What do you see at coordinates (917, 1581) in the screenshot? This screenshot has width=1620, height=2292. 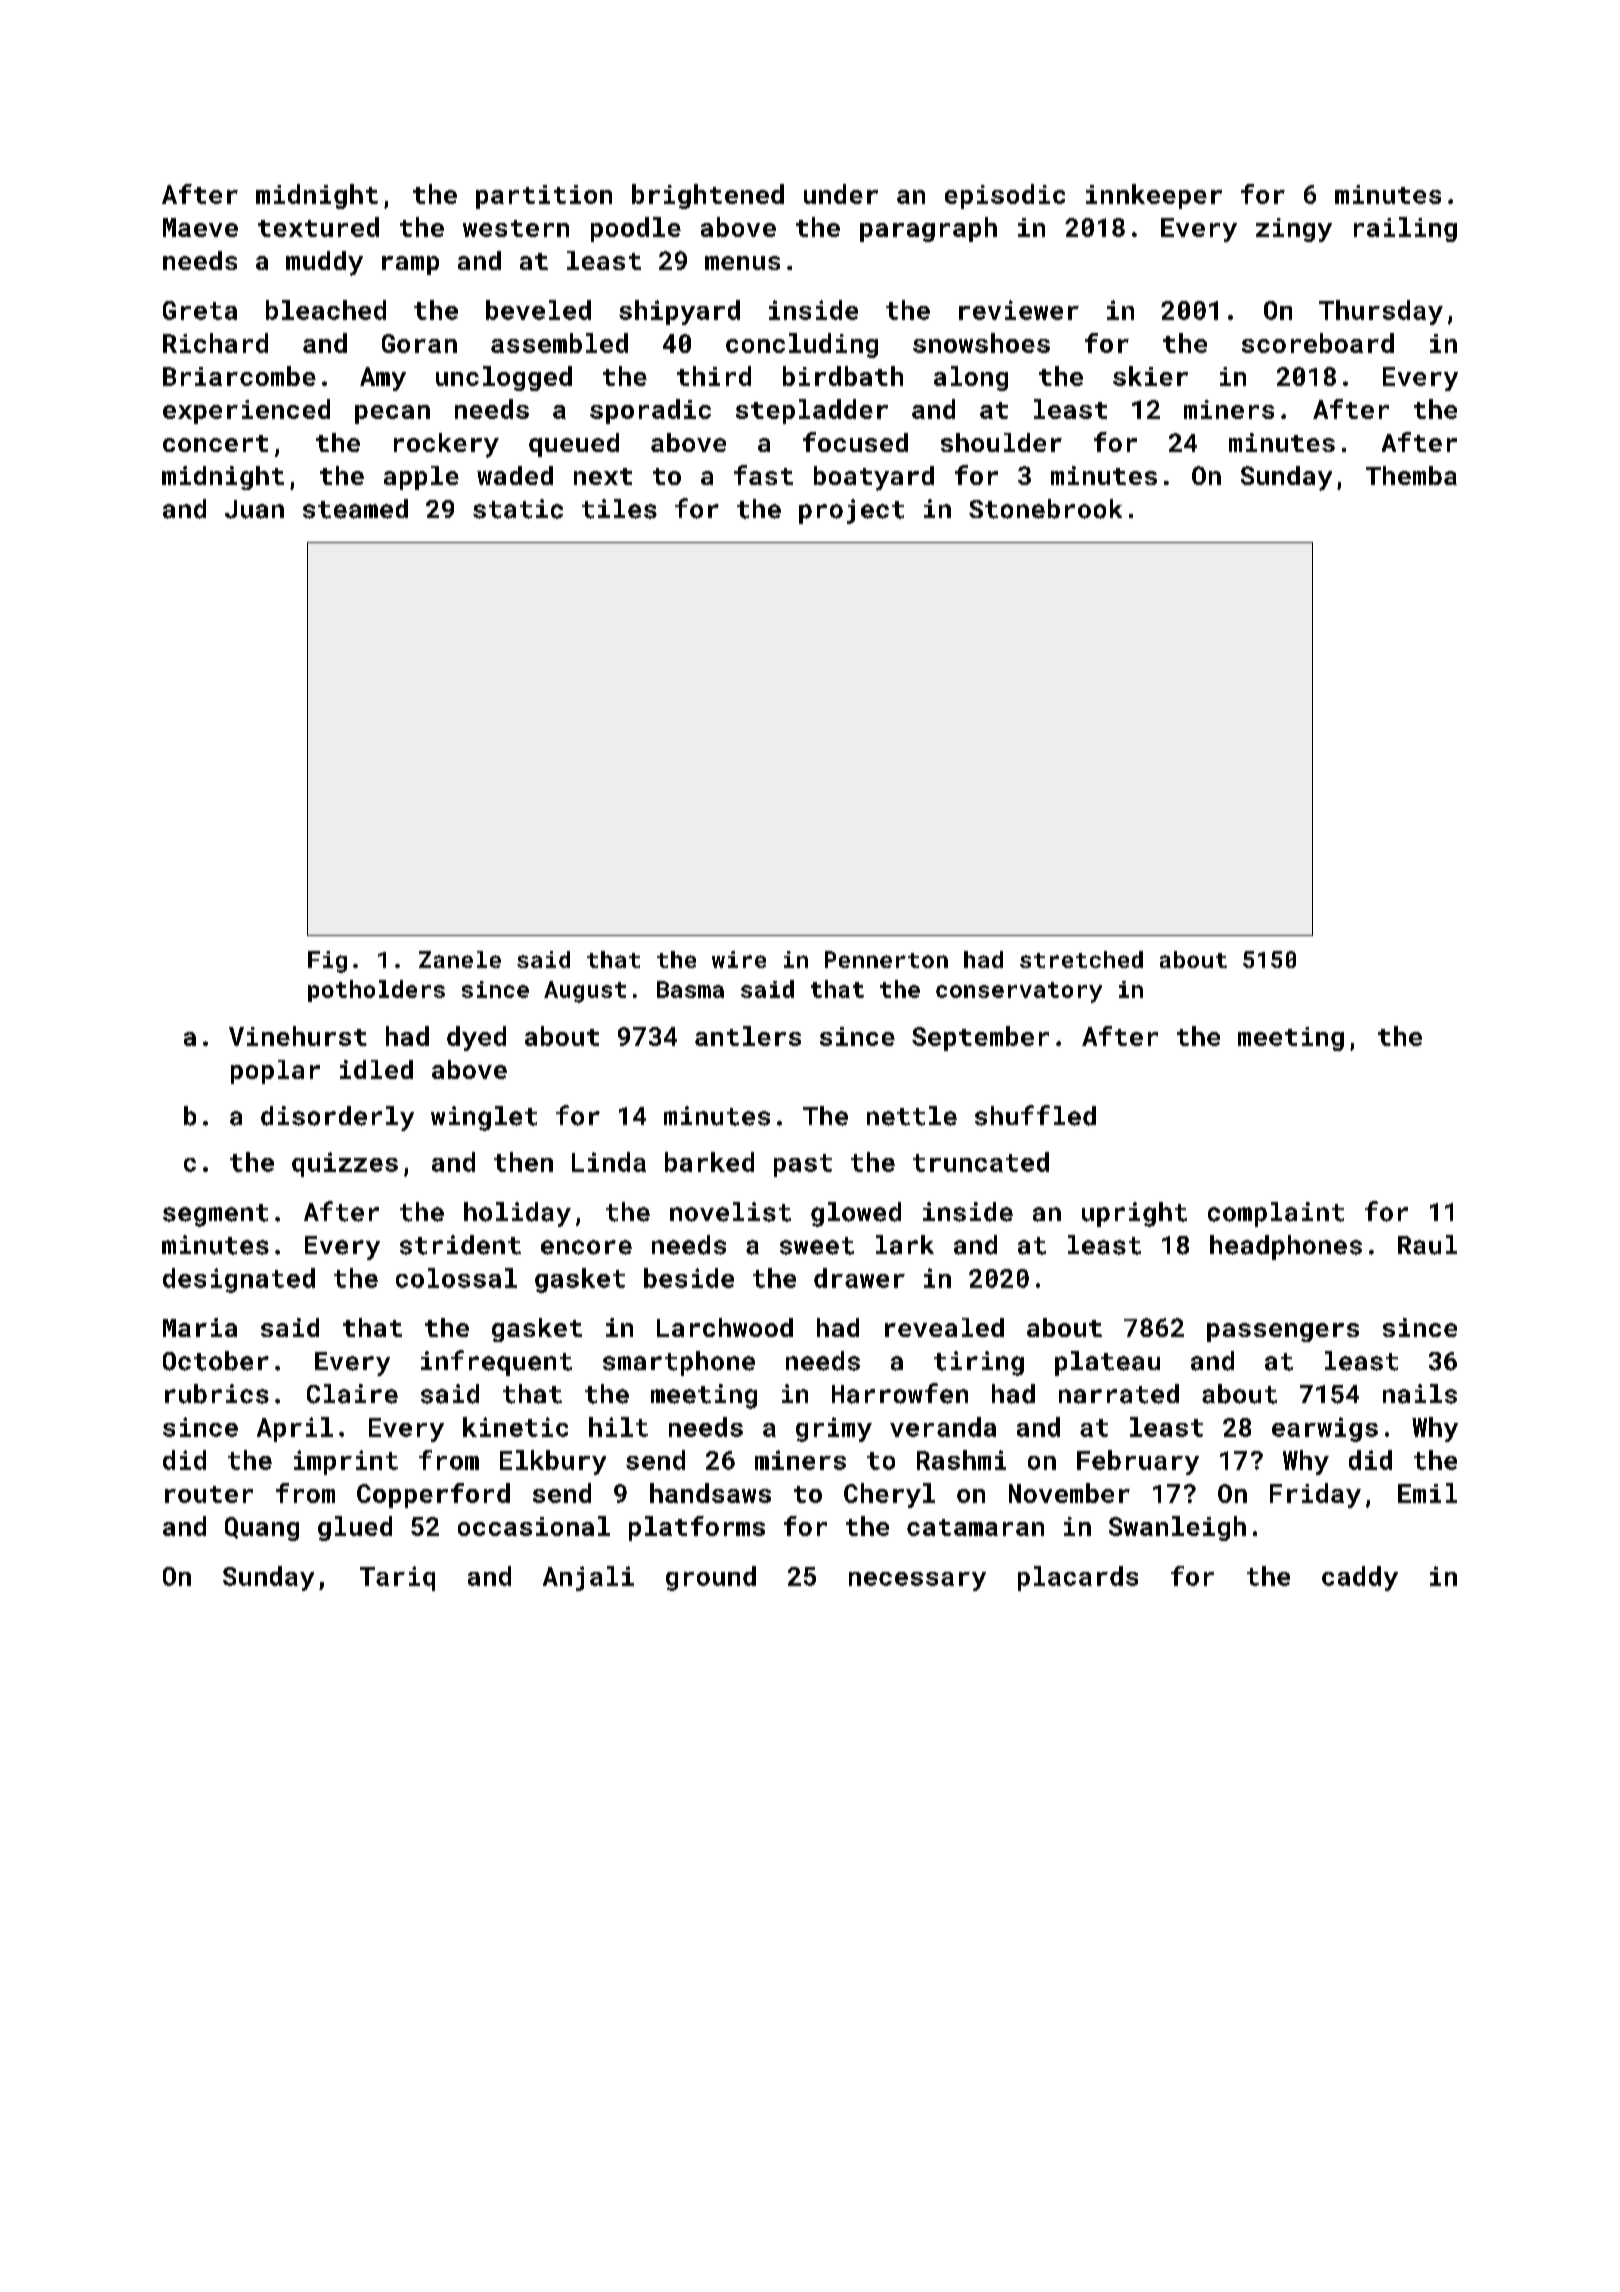 I see `necessary` at bounding box center [917, 1581].
